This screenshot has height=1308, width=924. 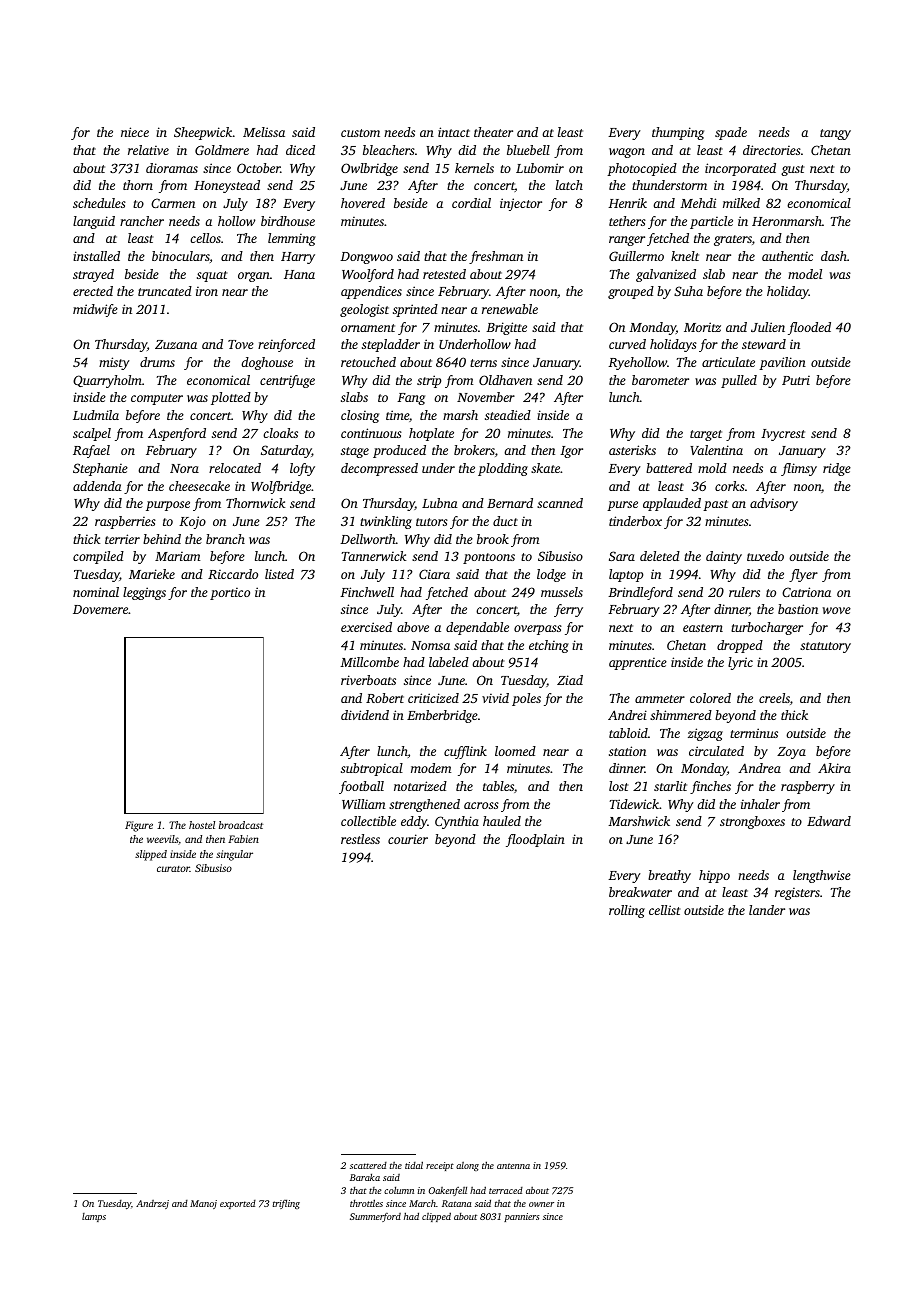 I want to click on terns, so click(x=483, y=363).
